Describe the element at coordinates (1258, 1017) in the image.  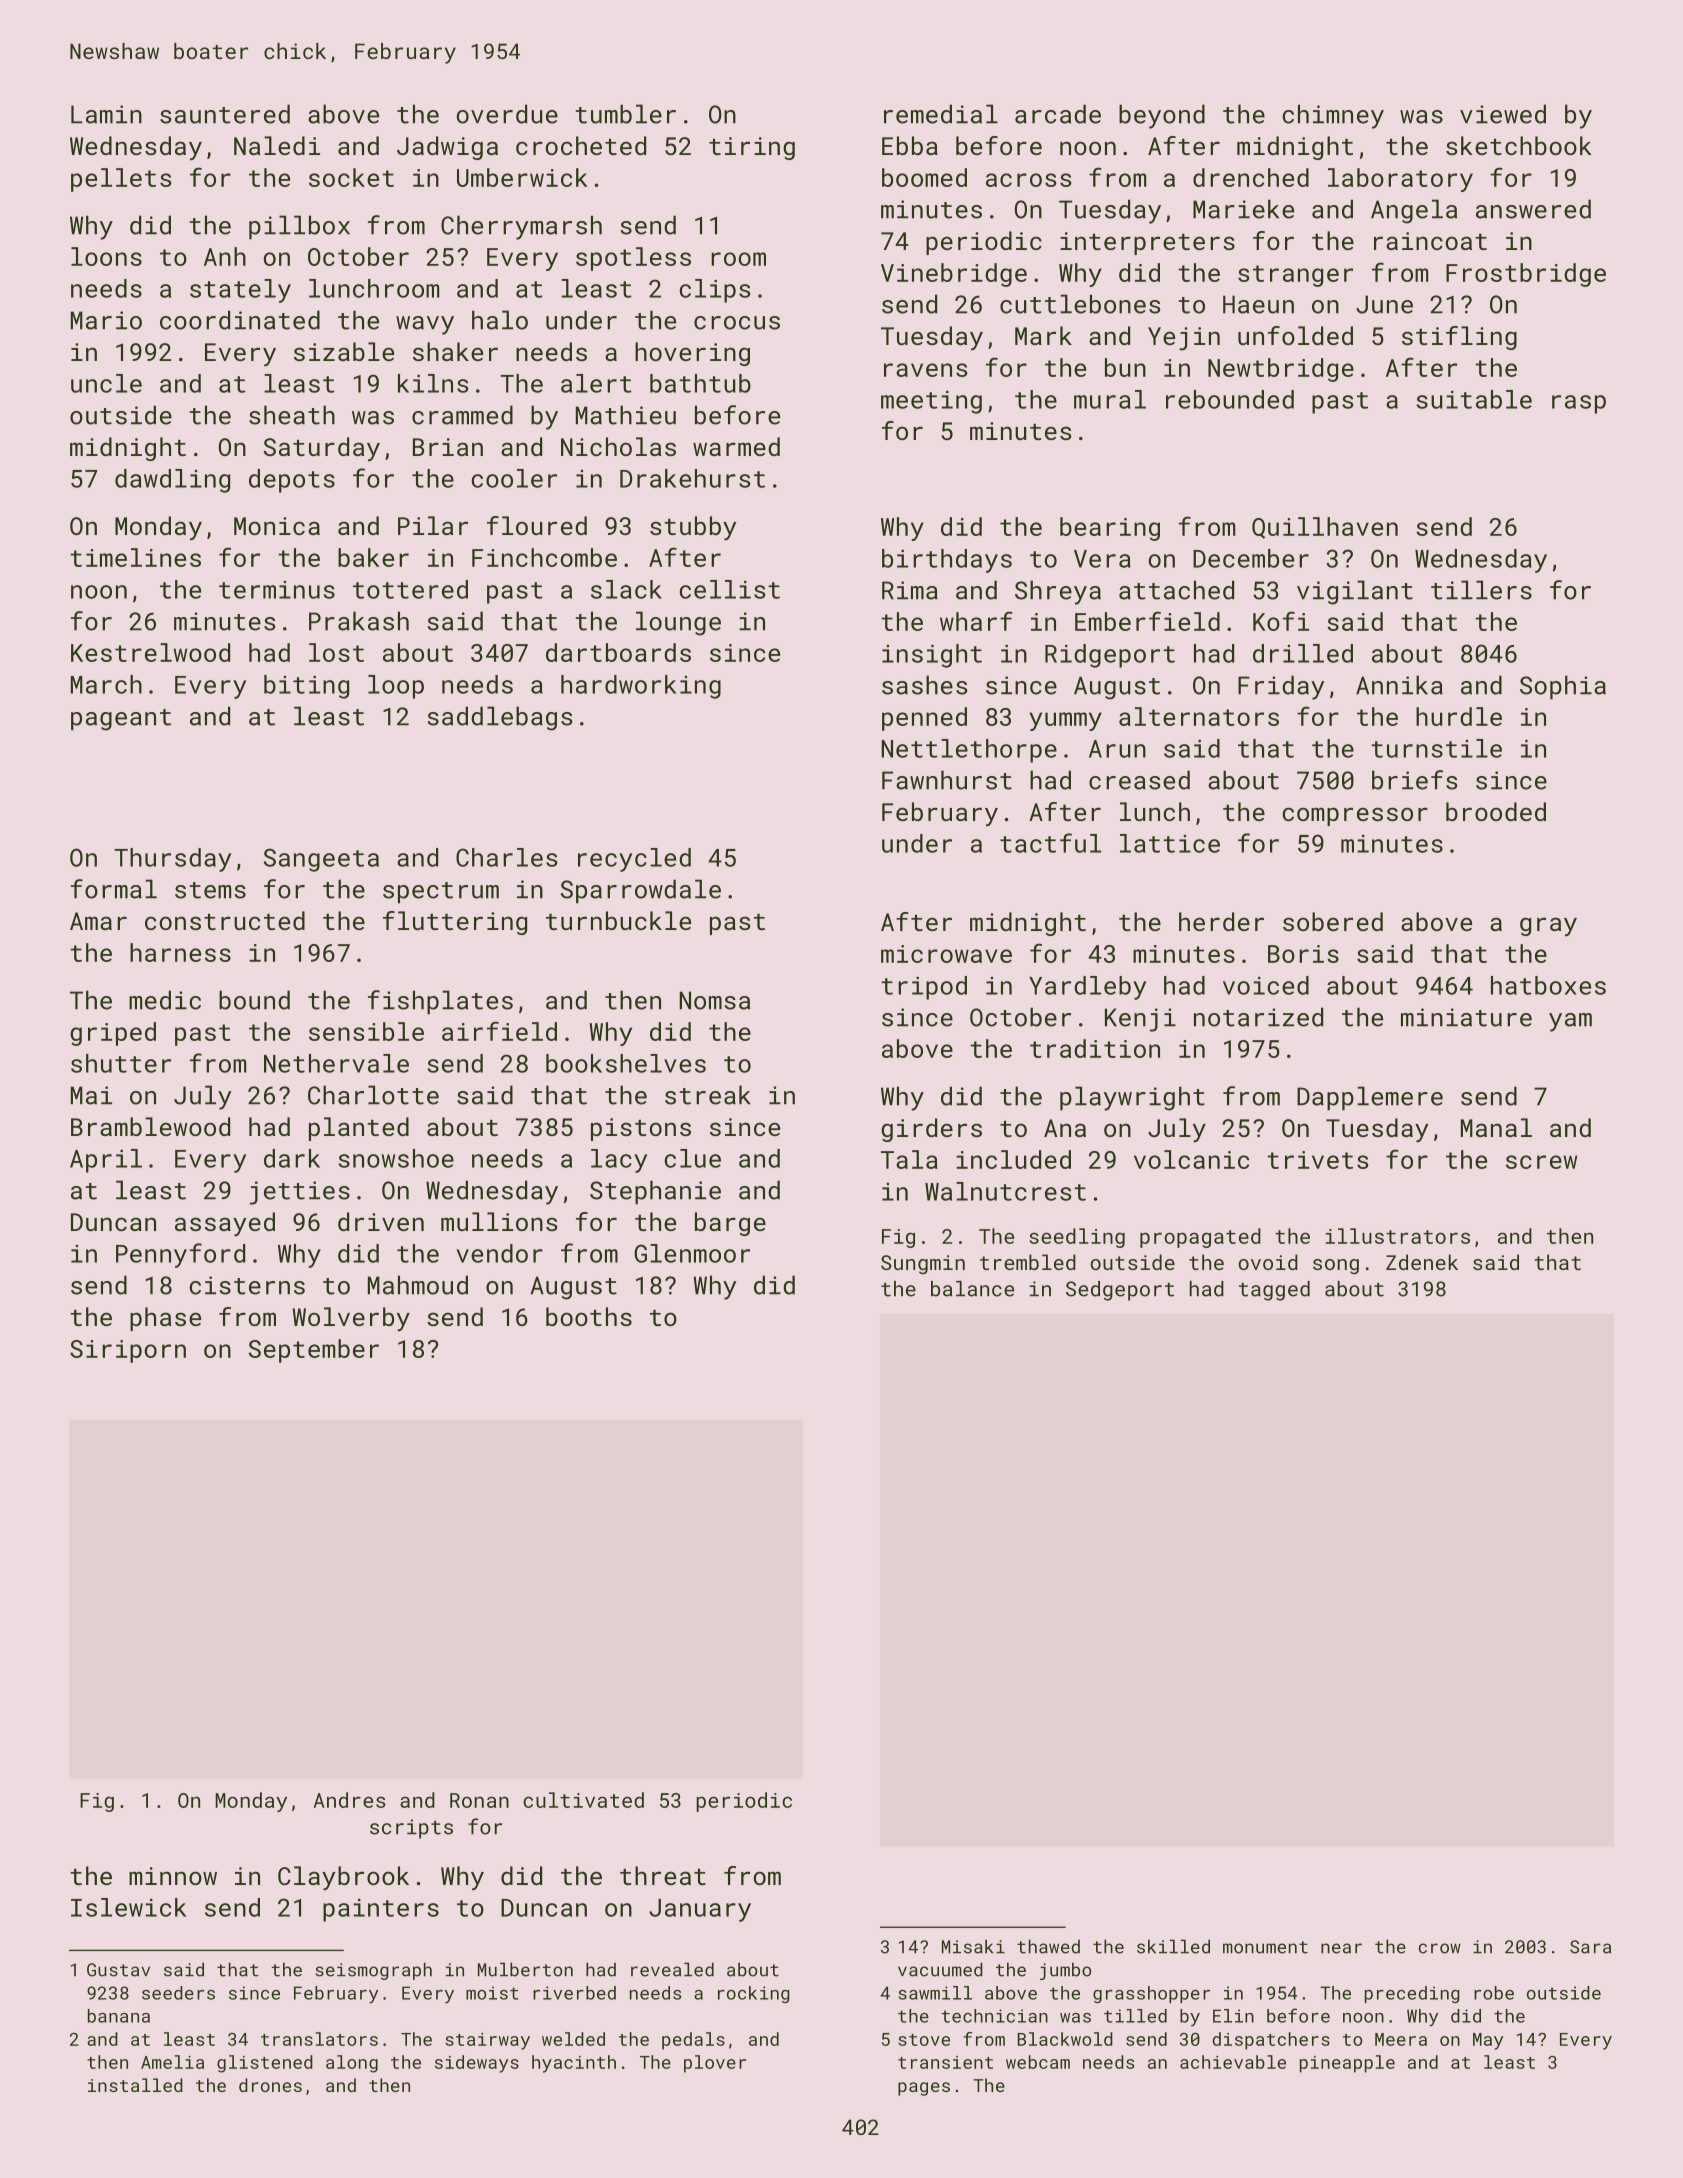
I see `notarized` at that location.
